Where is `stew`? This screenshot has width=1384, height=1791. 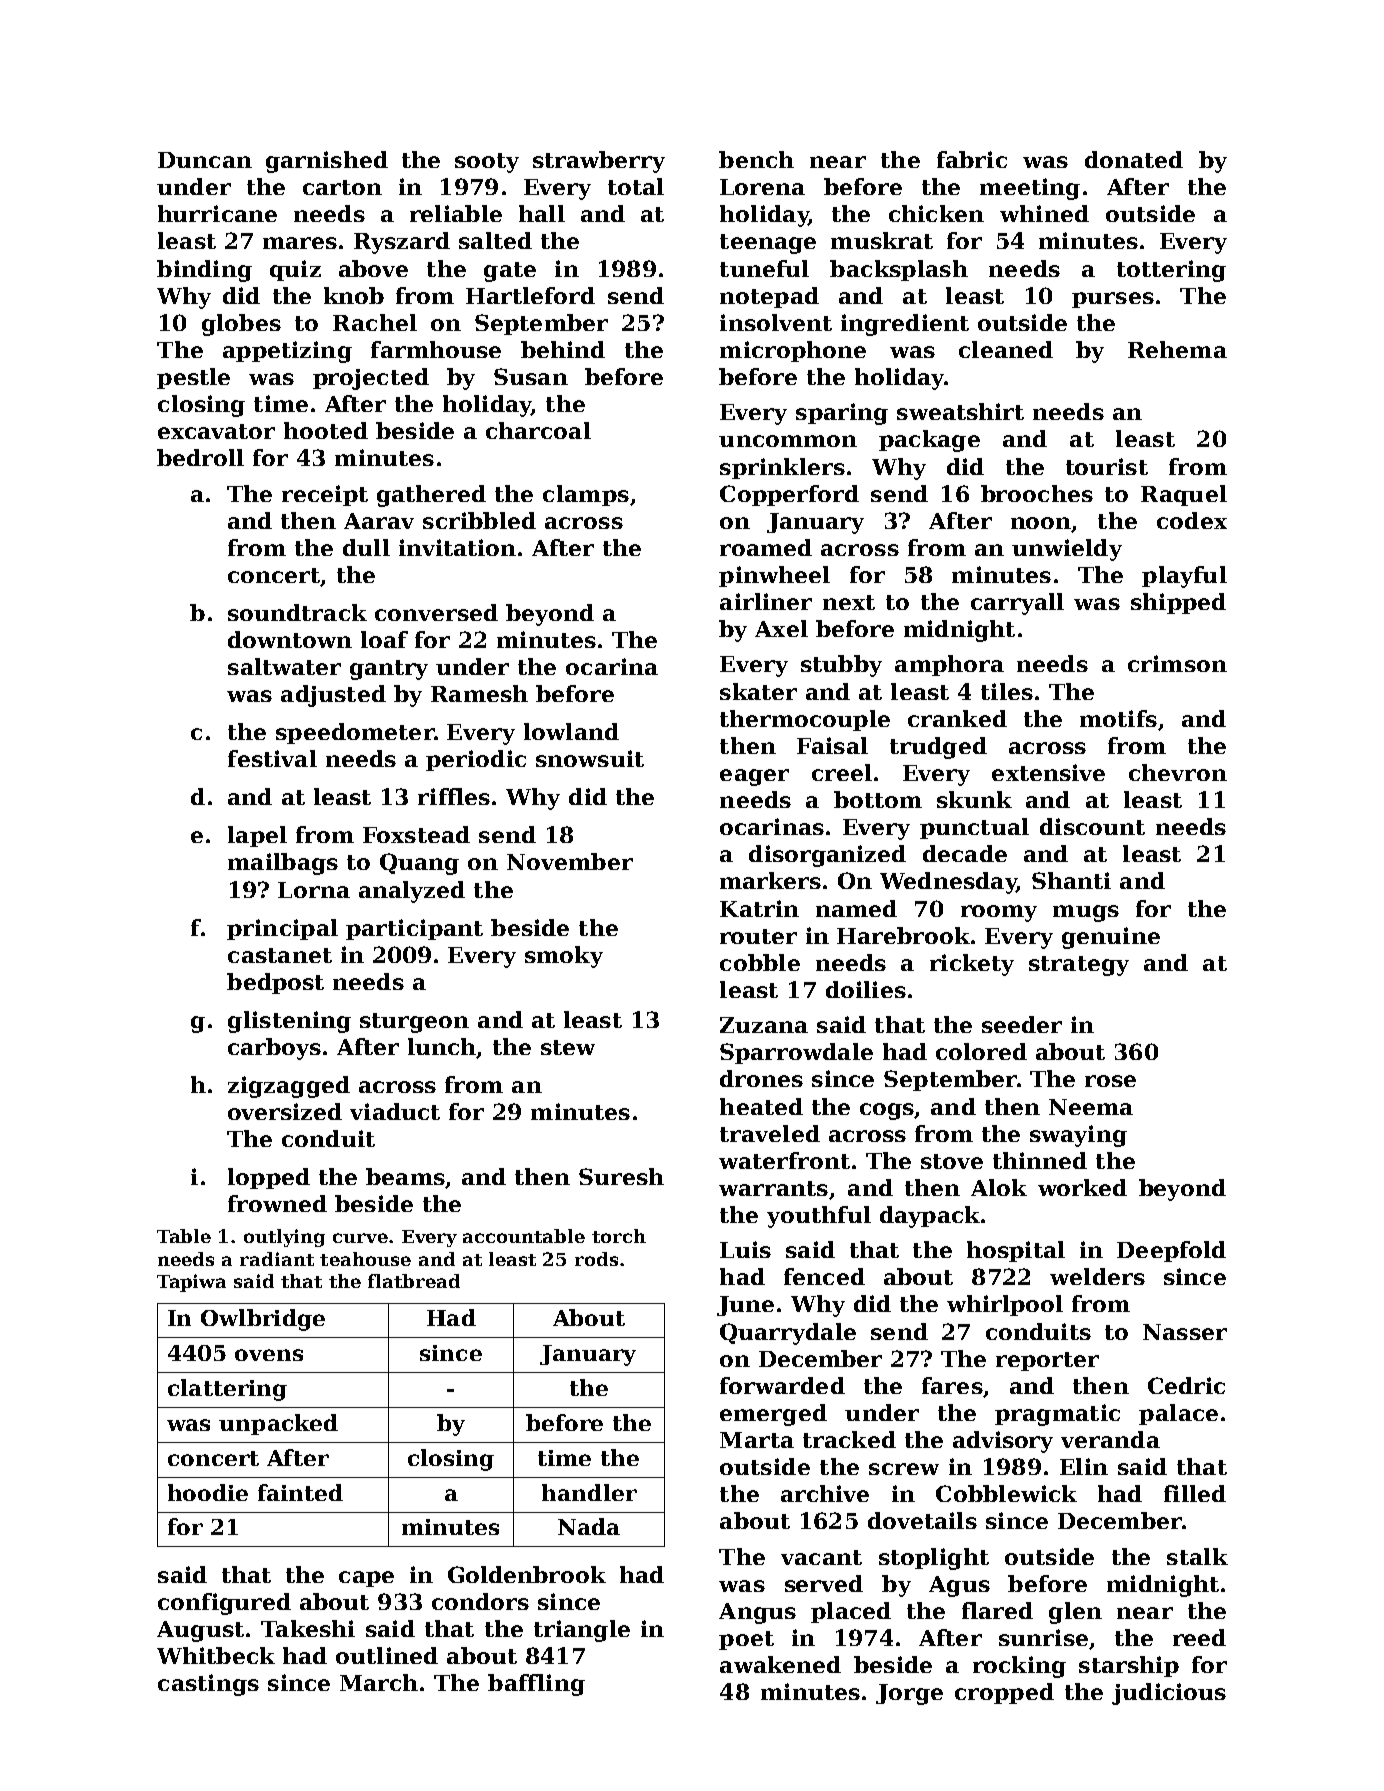 stew is located at coordinates (568, 1047).
